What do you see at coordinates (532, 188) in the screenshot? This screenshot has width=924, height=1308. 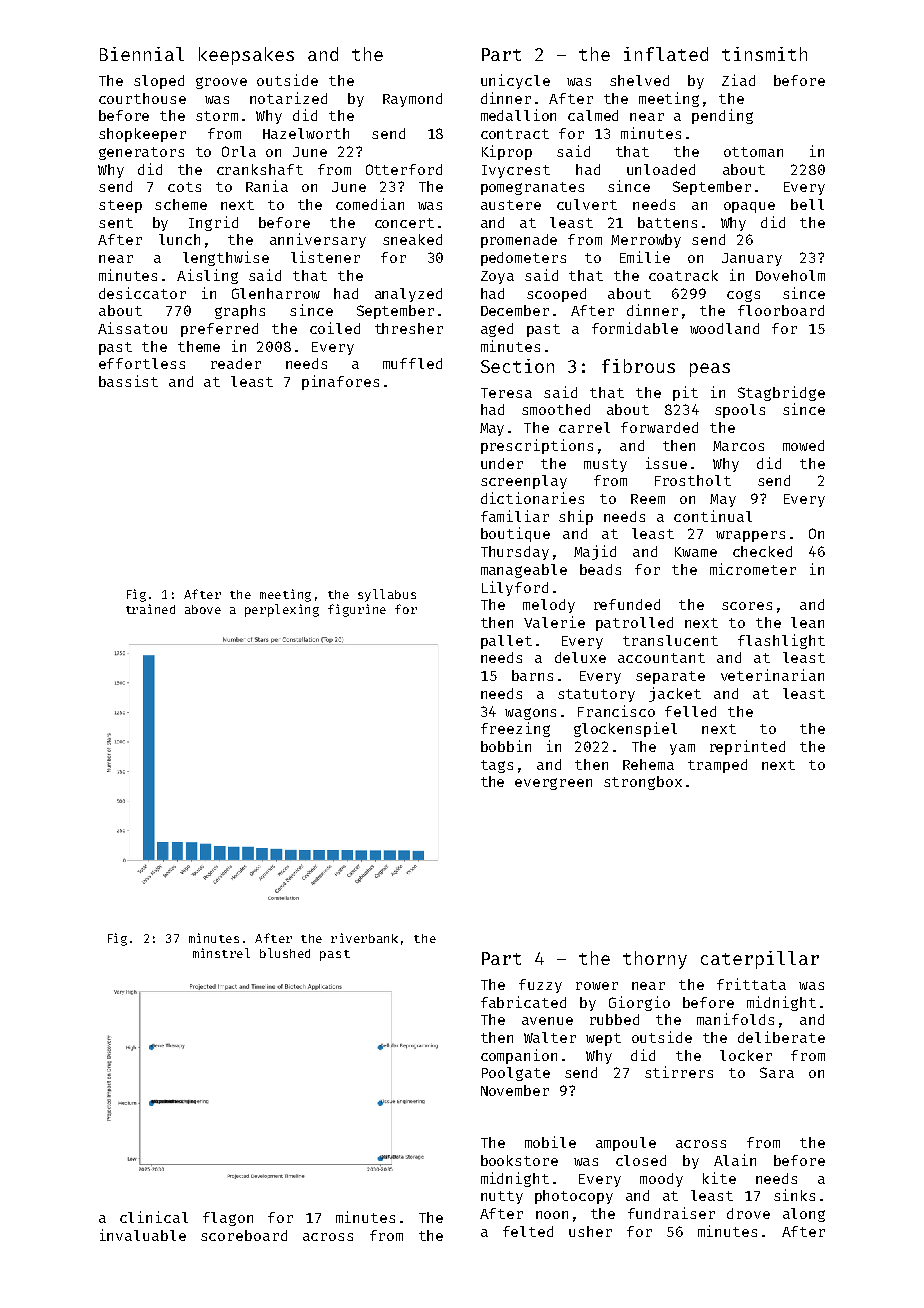 I see `pomegranates` at bounding box center [532, 188].
